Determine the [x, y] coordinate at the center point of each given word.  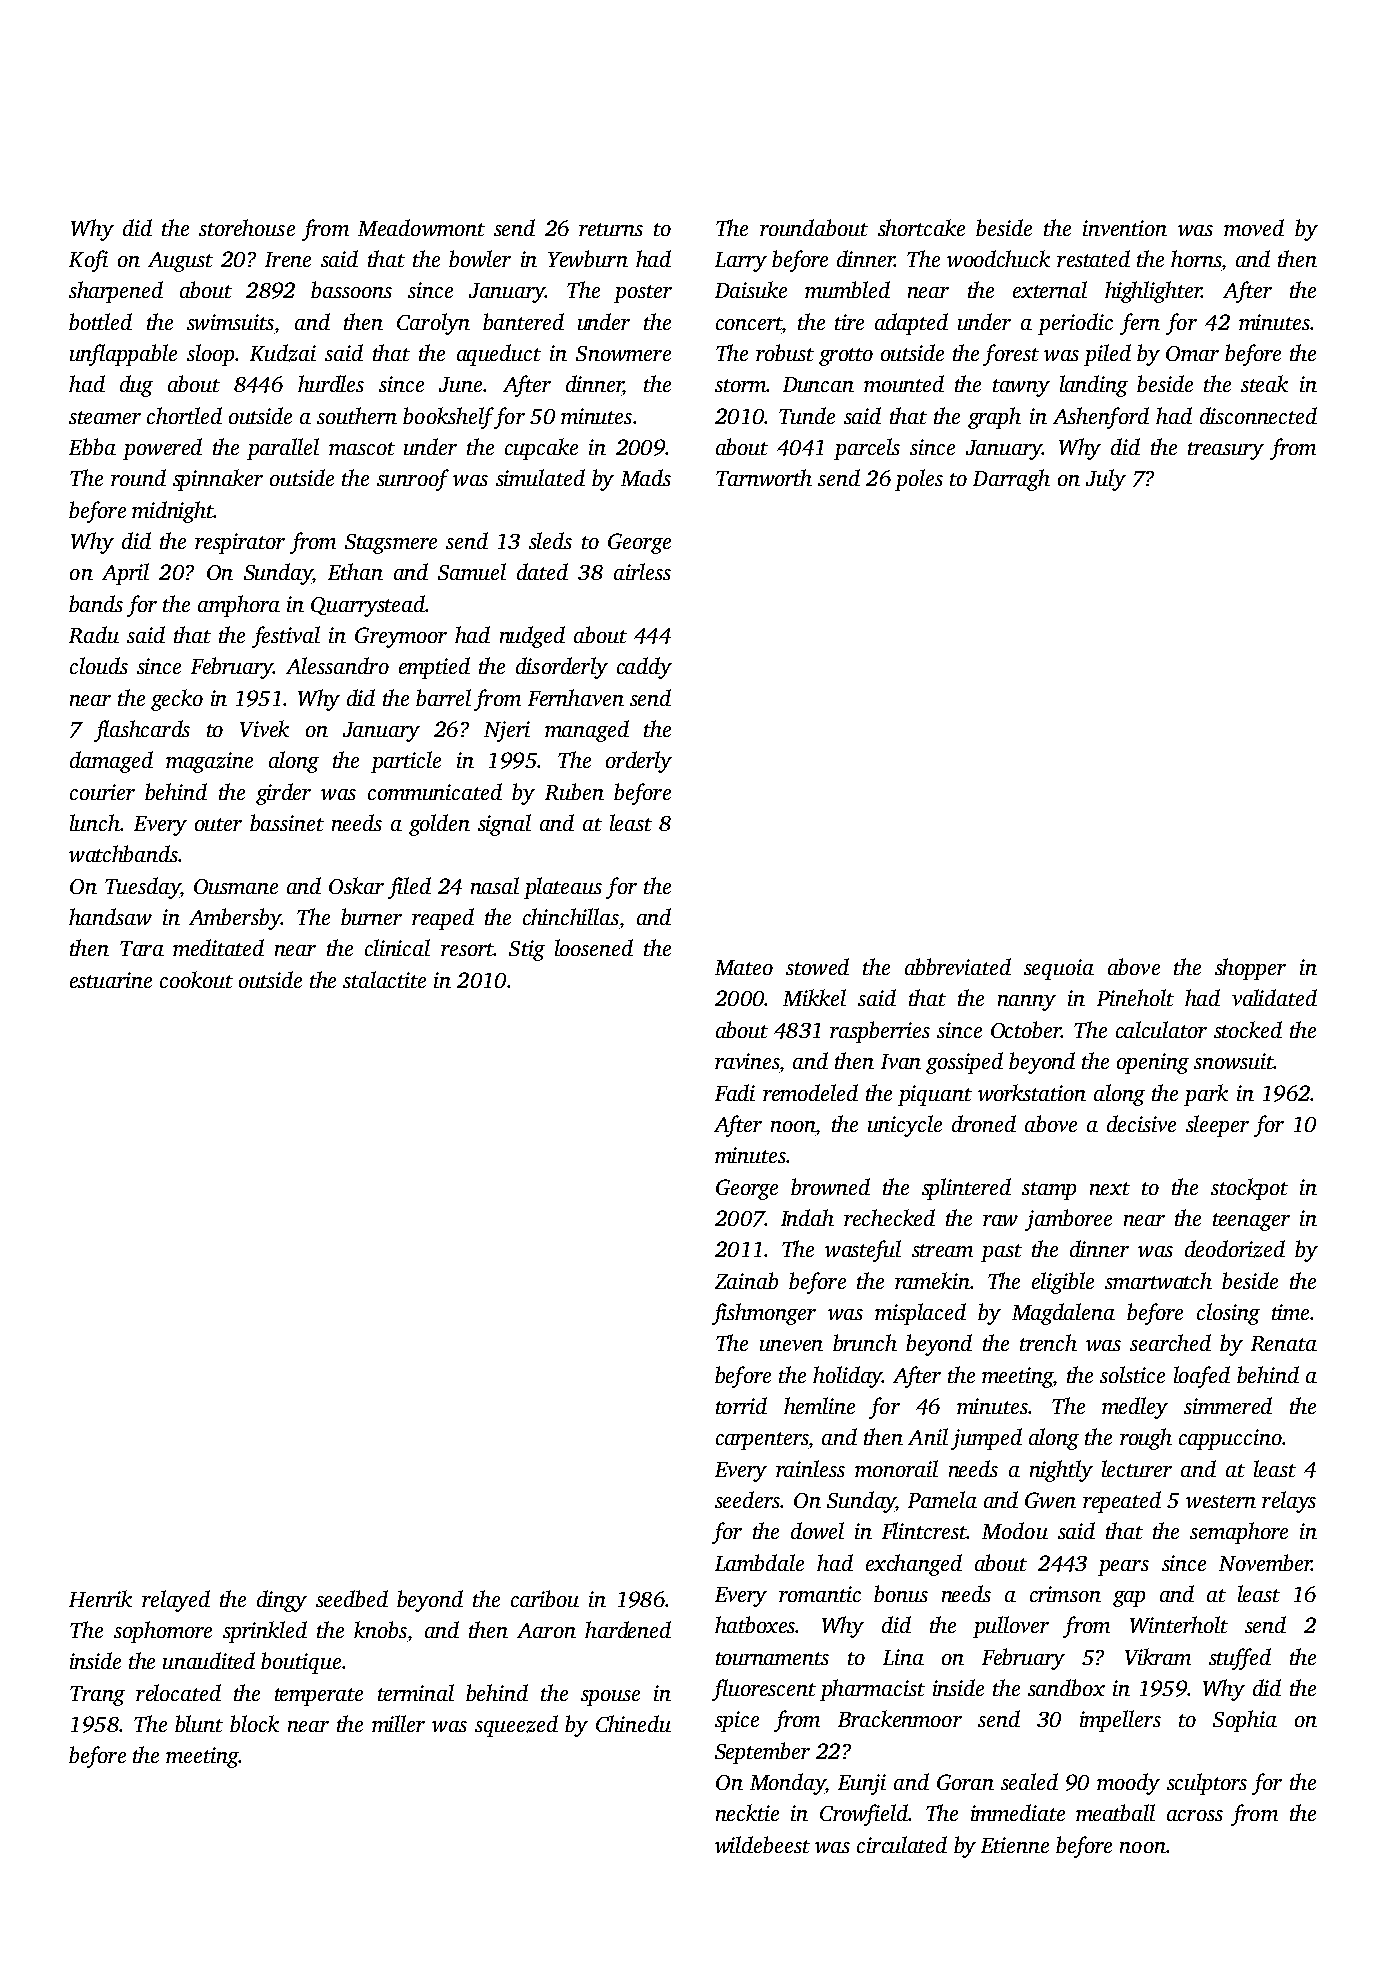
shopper [1250, 969]
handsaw [110, 916]
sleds [550, 540]
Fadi [735, 1092]
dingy [282, 1601]
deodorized [1235, 1249]
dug [136, 386]
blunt [199, 1723]
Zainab [746, 1280]
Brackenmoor [900, 1718]
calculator [1161, 1029]
